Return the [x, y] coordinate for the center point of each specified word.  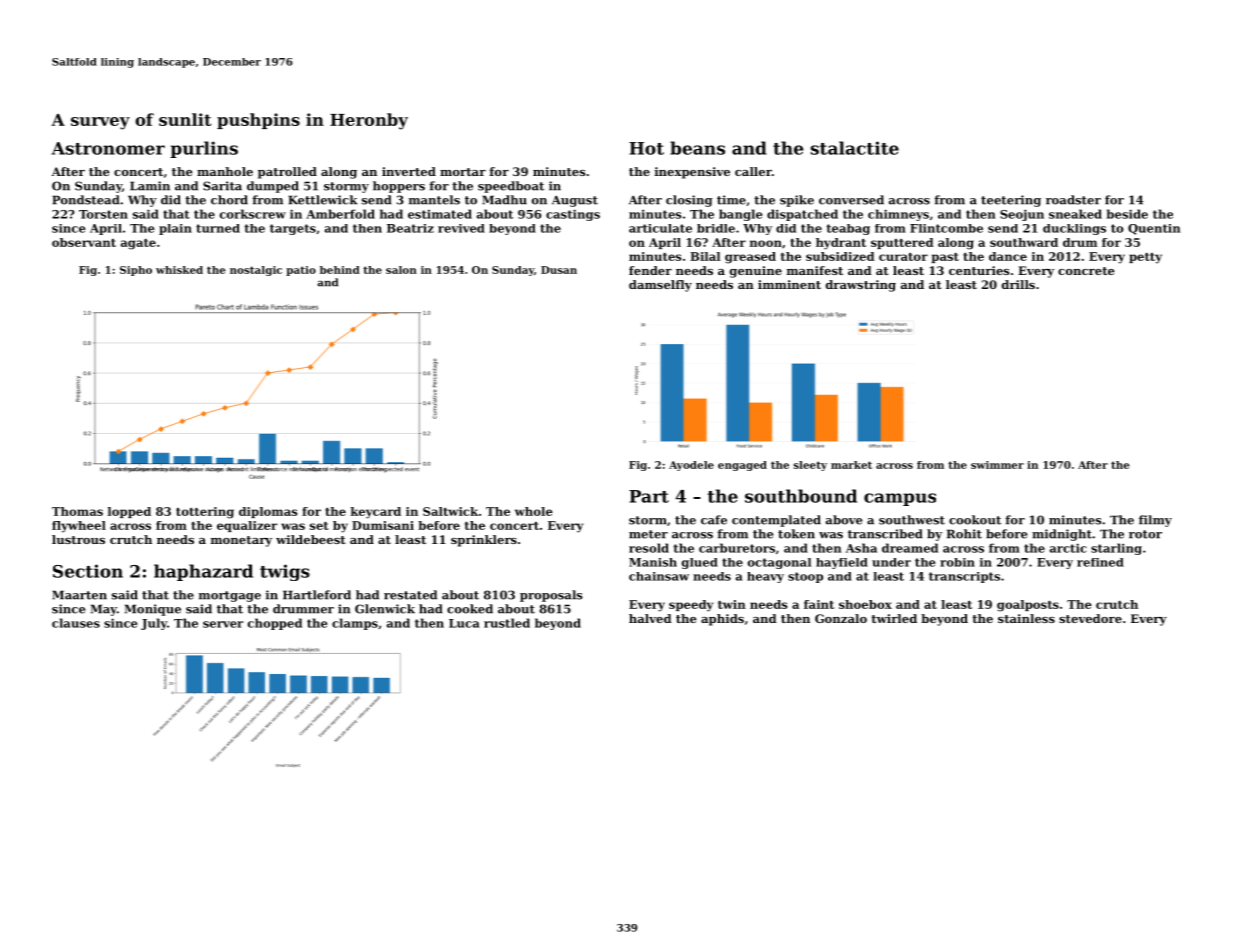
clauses [76, 623]
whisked [179, 270]
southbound [801, 496]
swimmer [997, 465]
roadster [1073, 200]
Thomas [77, 511]
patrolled [287, 173]
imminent [789, 284]
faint [819, 604]
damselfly [660, 286]
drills [1018, 284]
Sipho [136, 271]
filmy [1155, 521]
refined [1100, 562]
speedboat [511, 187]
